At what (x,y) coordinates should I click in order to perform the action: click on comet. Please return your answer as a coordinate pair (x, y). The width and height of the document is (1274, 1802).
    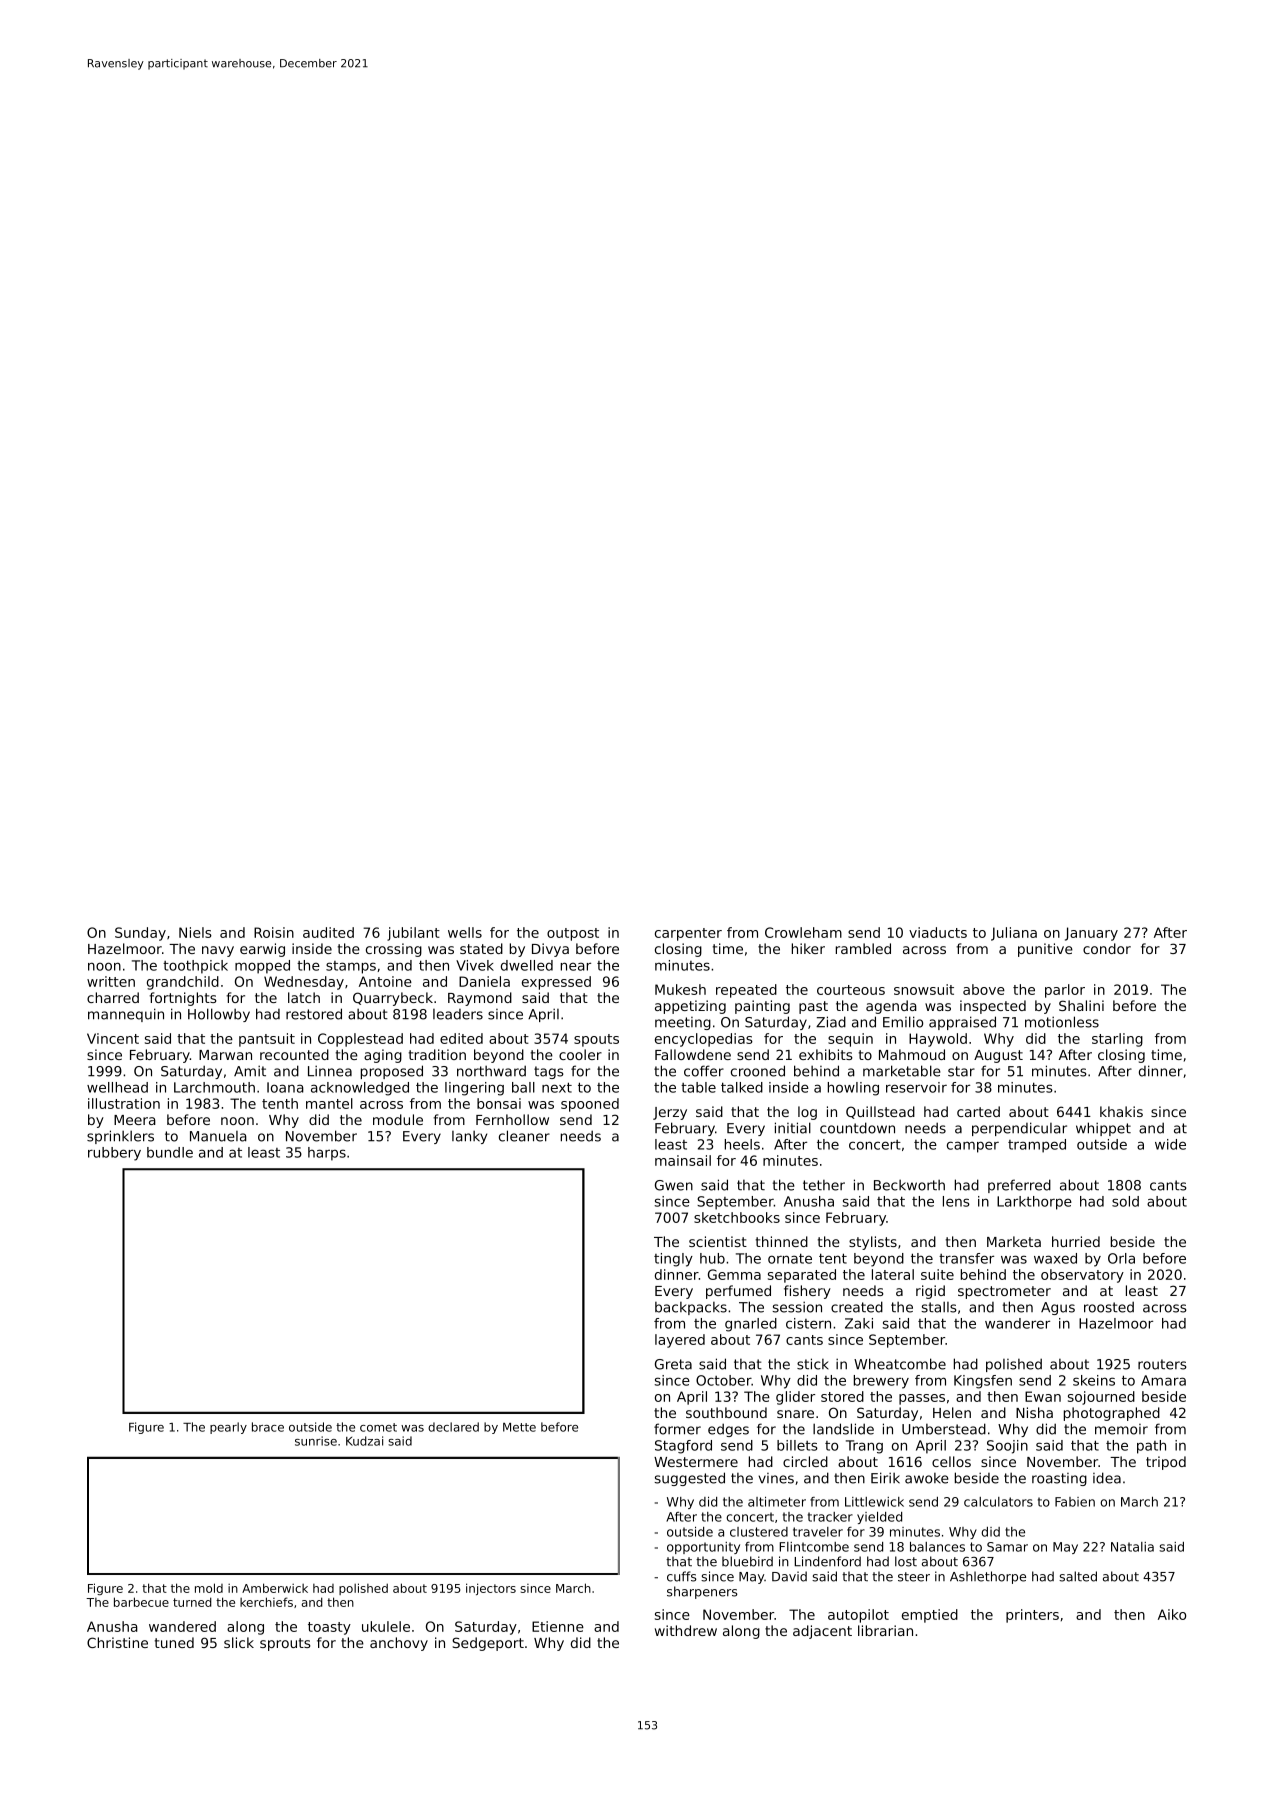
    Looking at the image, I should click on (378, 1427).
